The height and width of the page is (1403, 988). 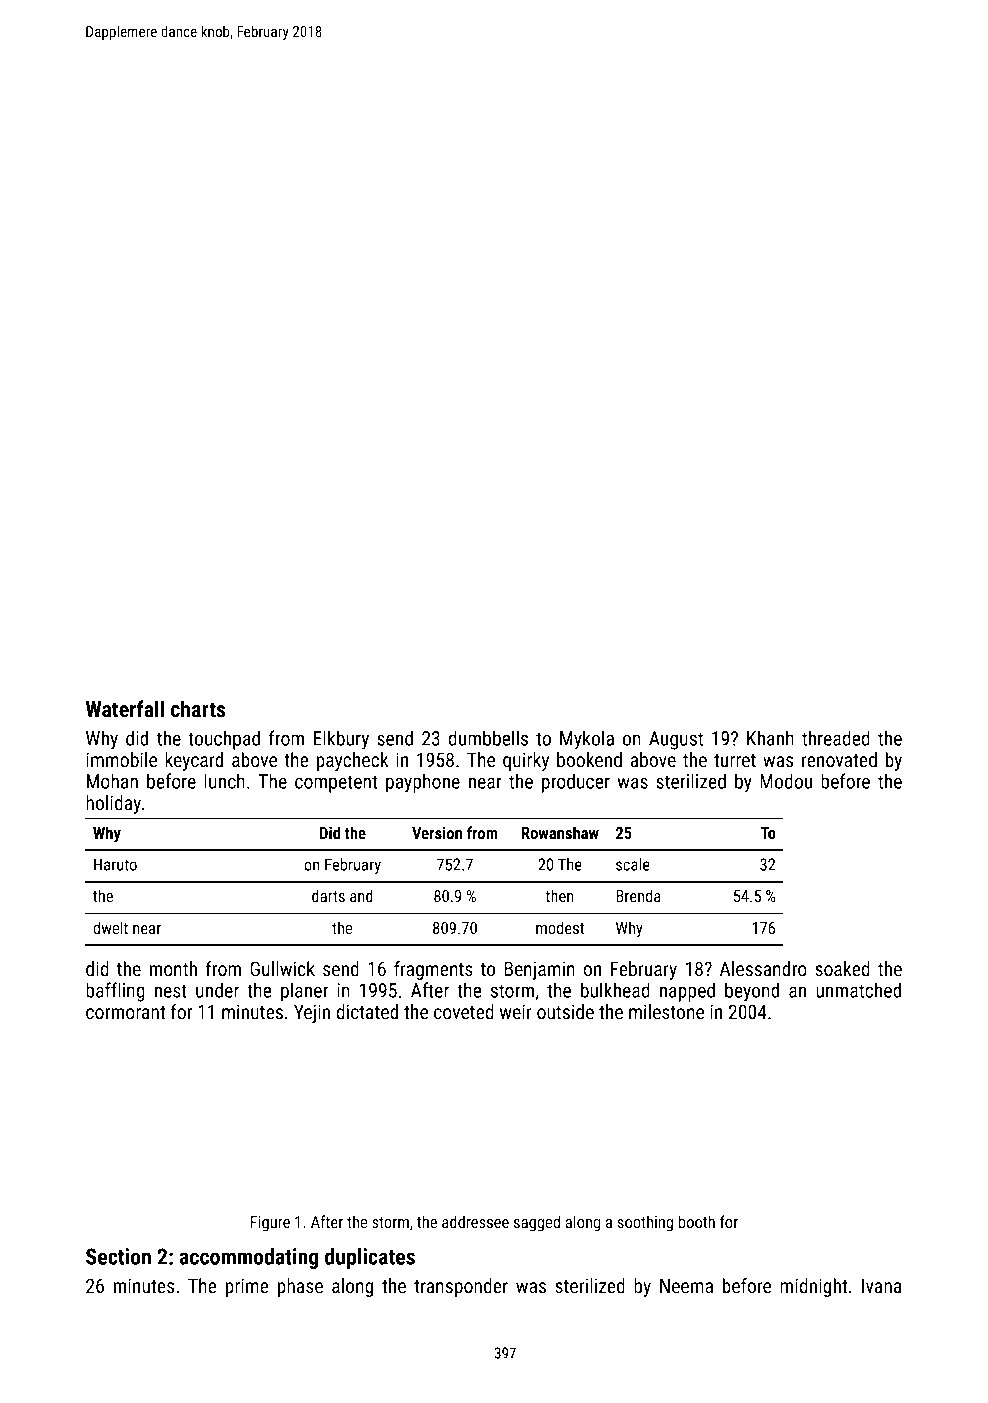 What do you see at coordinates (735, 760) in the page?
I see `turret` at bounding box center [735, 760].
